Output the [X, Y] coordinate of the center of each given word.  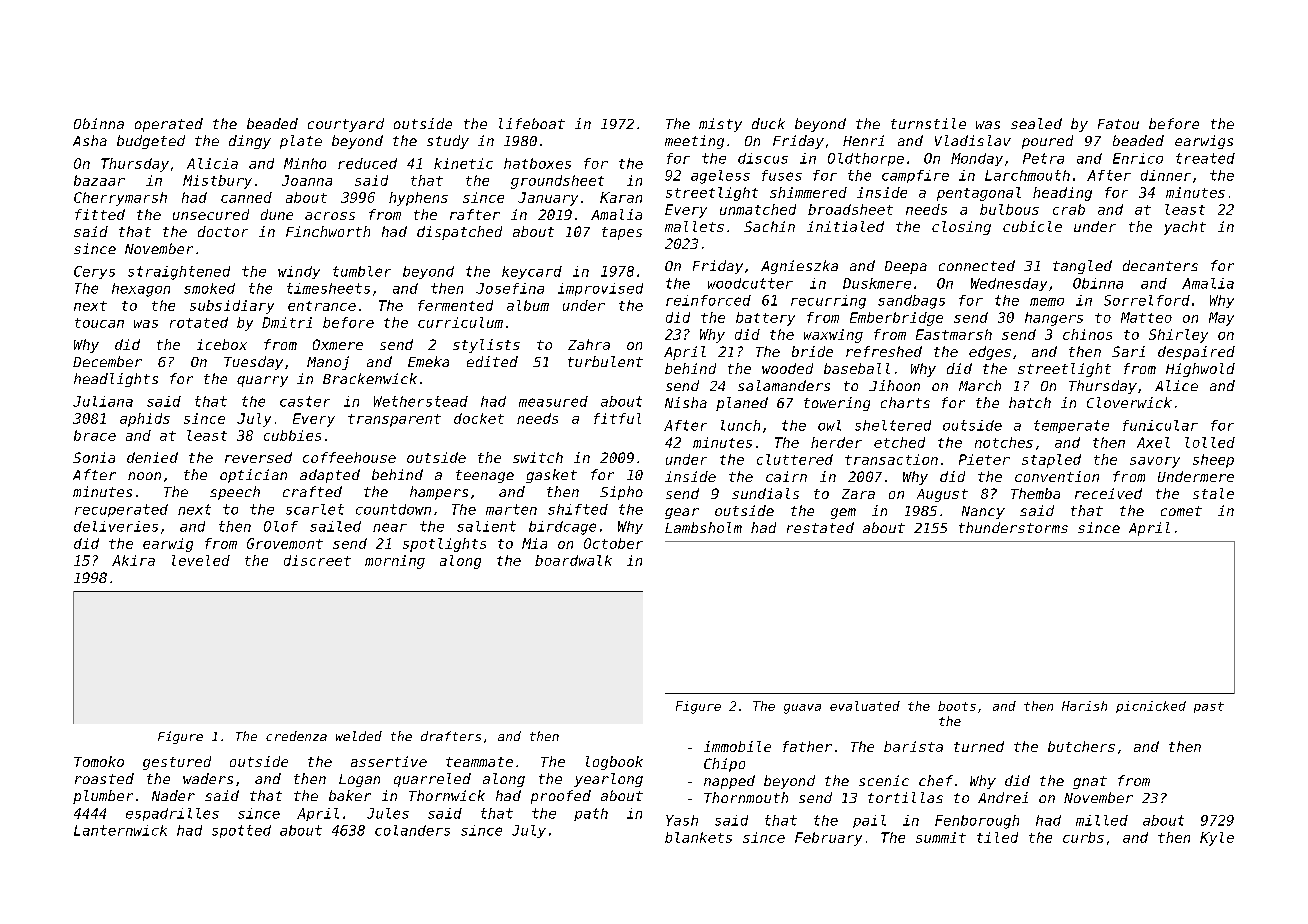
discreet [317, 560]
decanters [1160, 265]
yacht [1185, 228]
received [1108, 493]
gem [843, 513]
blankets [698, 837]
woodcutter [750, 283]
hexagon [141, 290]
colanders [412, 830]
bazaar [99, 180]
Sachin [769, 226]
